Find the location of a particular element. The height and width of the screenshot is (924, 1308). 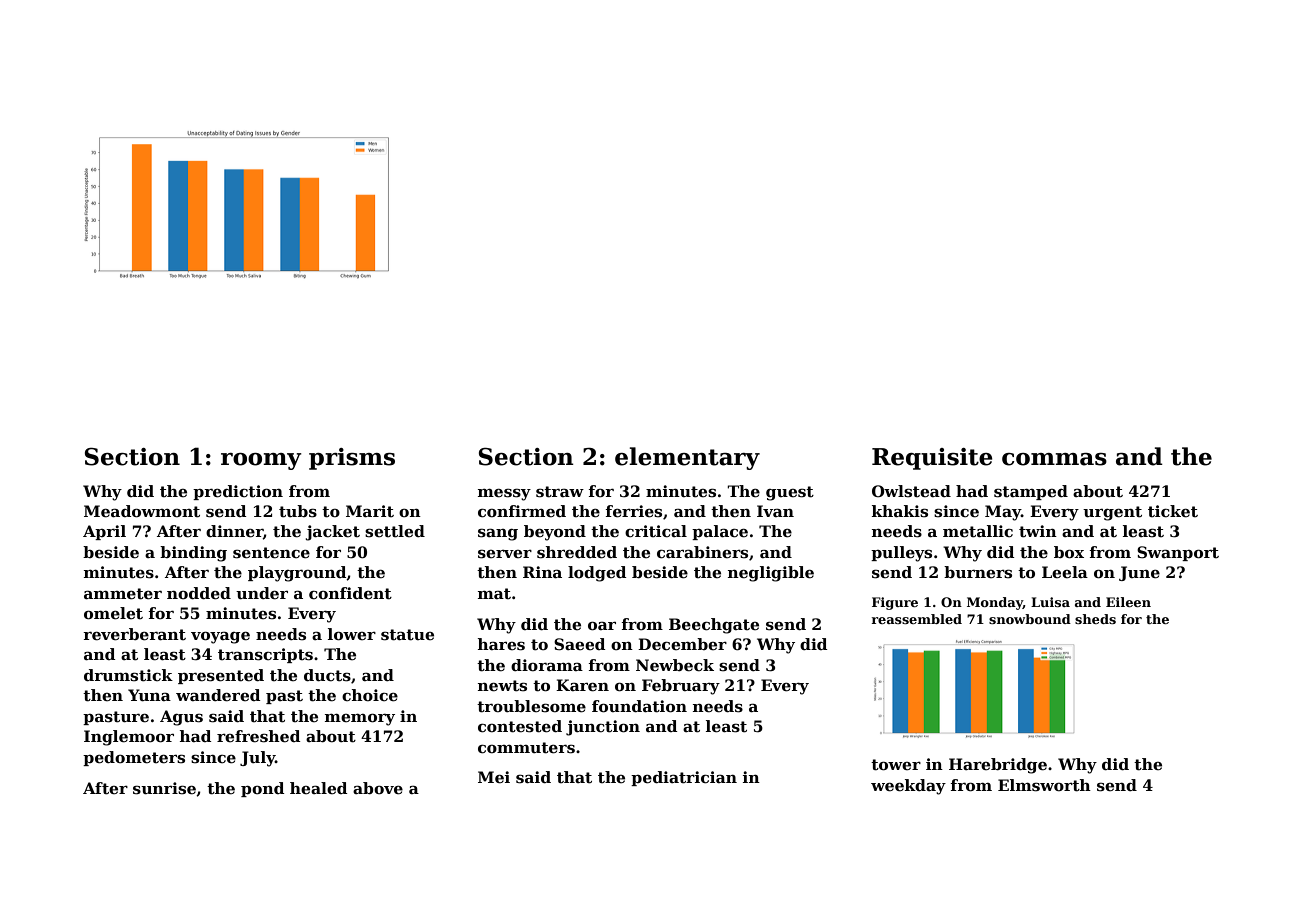

sunrise is located at coordinates (164, 788).
